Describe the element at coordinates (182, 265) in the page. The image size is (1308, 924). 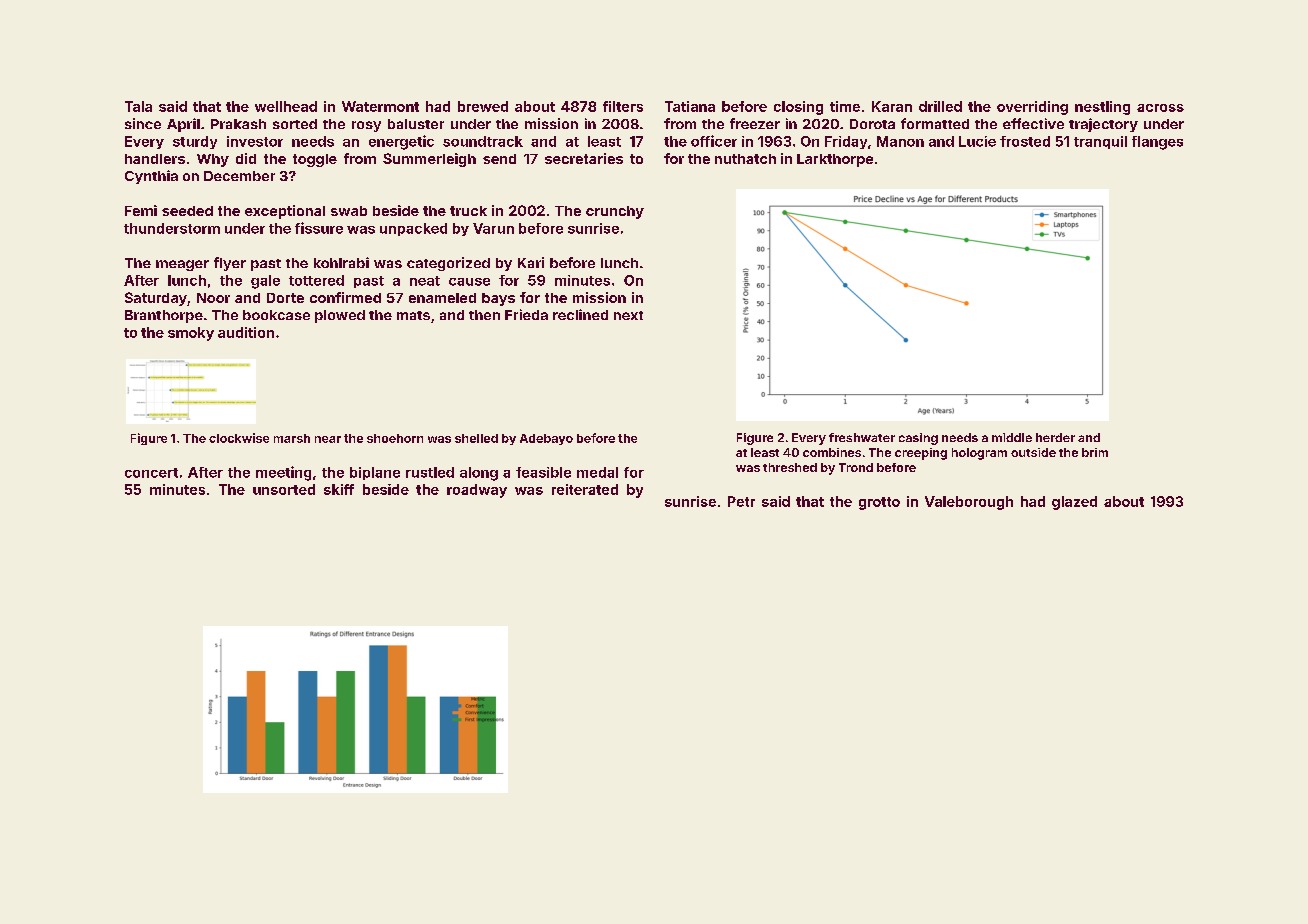
I see `meager` at that location.
